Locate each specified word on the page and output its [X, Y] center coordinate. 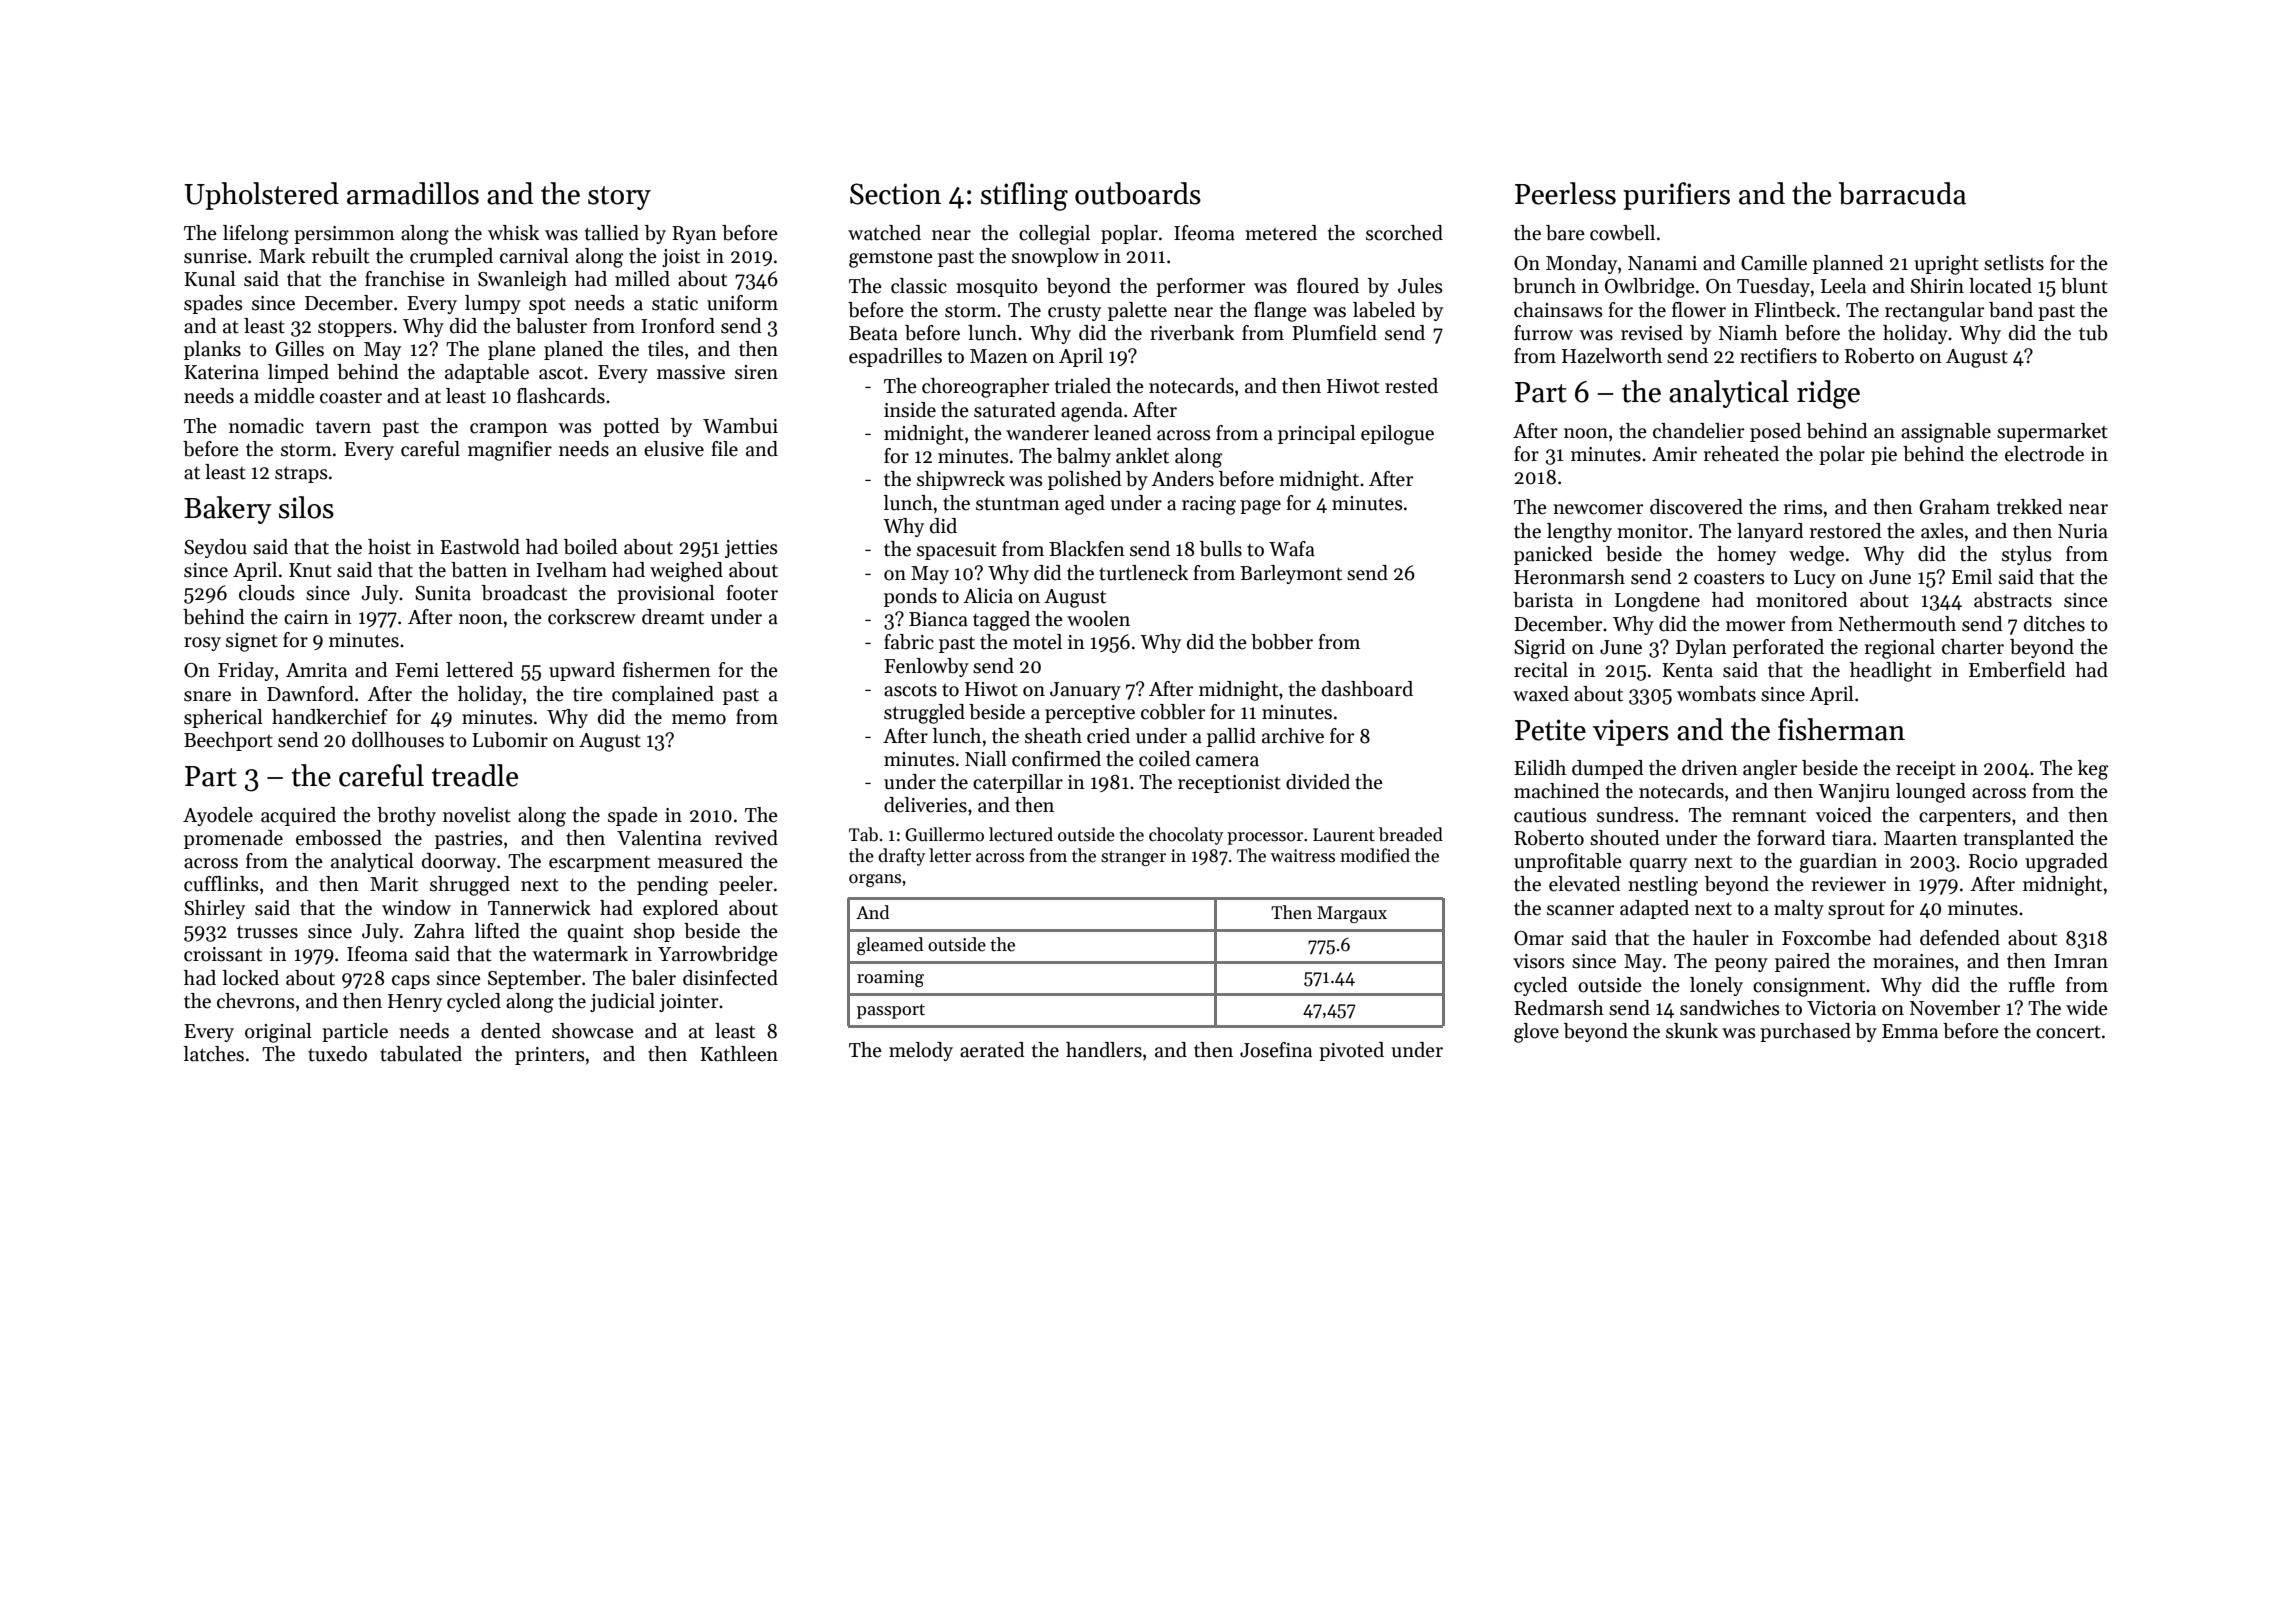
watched [884, 233]
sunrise [215, 256]
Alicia [988, 596]
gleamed [890, 946]
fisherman [1841, 729]
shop [654, 932]
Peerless [1565, 193]
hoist [389, 547]
